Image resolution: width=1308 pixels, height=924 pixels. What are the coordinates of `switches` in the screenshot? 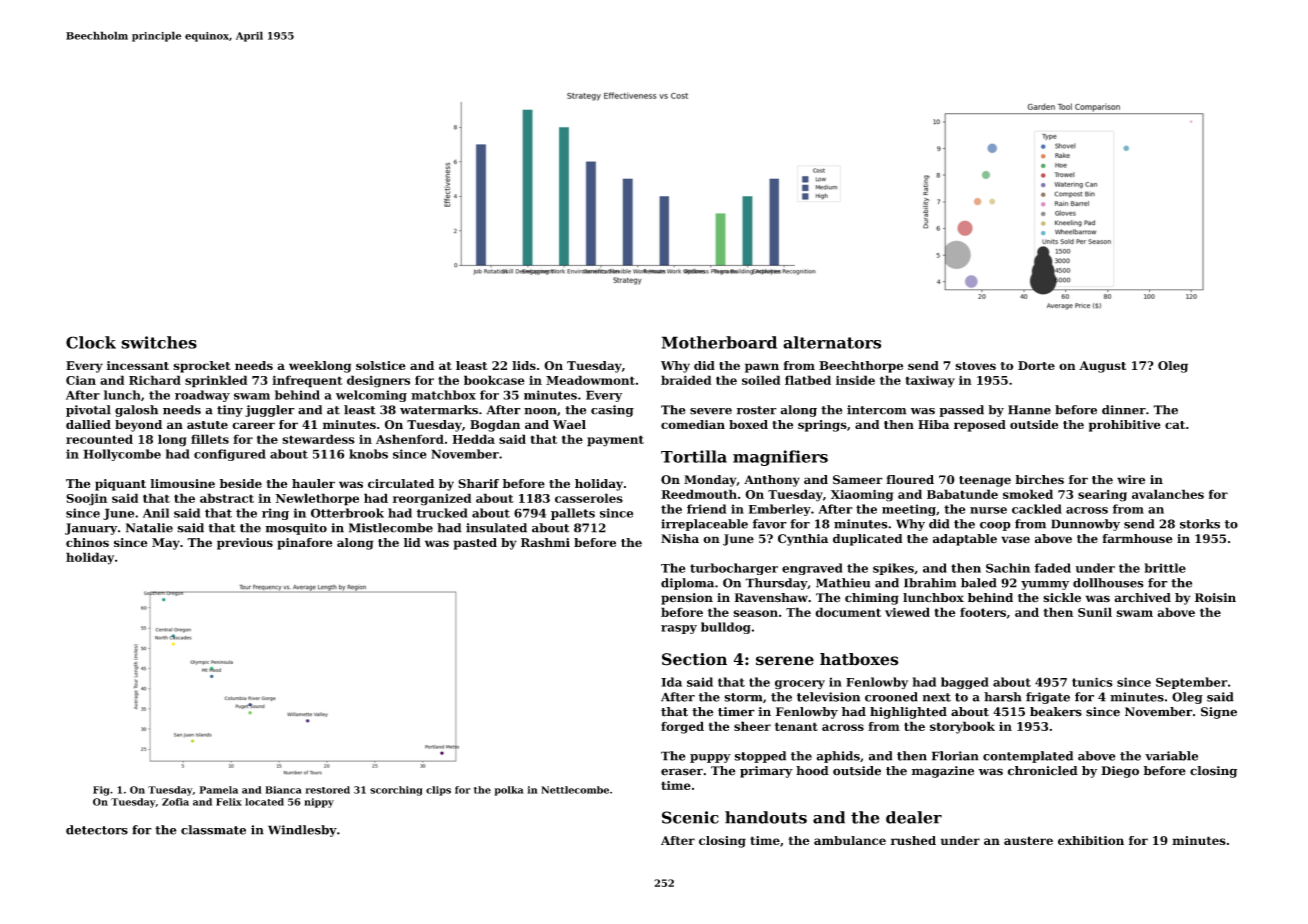 It's located at (159, 342).
